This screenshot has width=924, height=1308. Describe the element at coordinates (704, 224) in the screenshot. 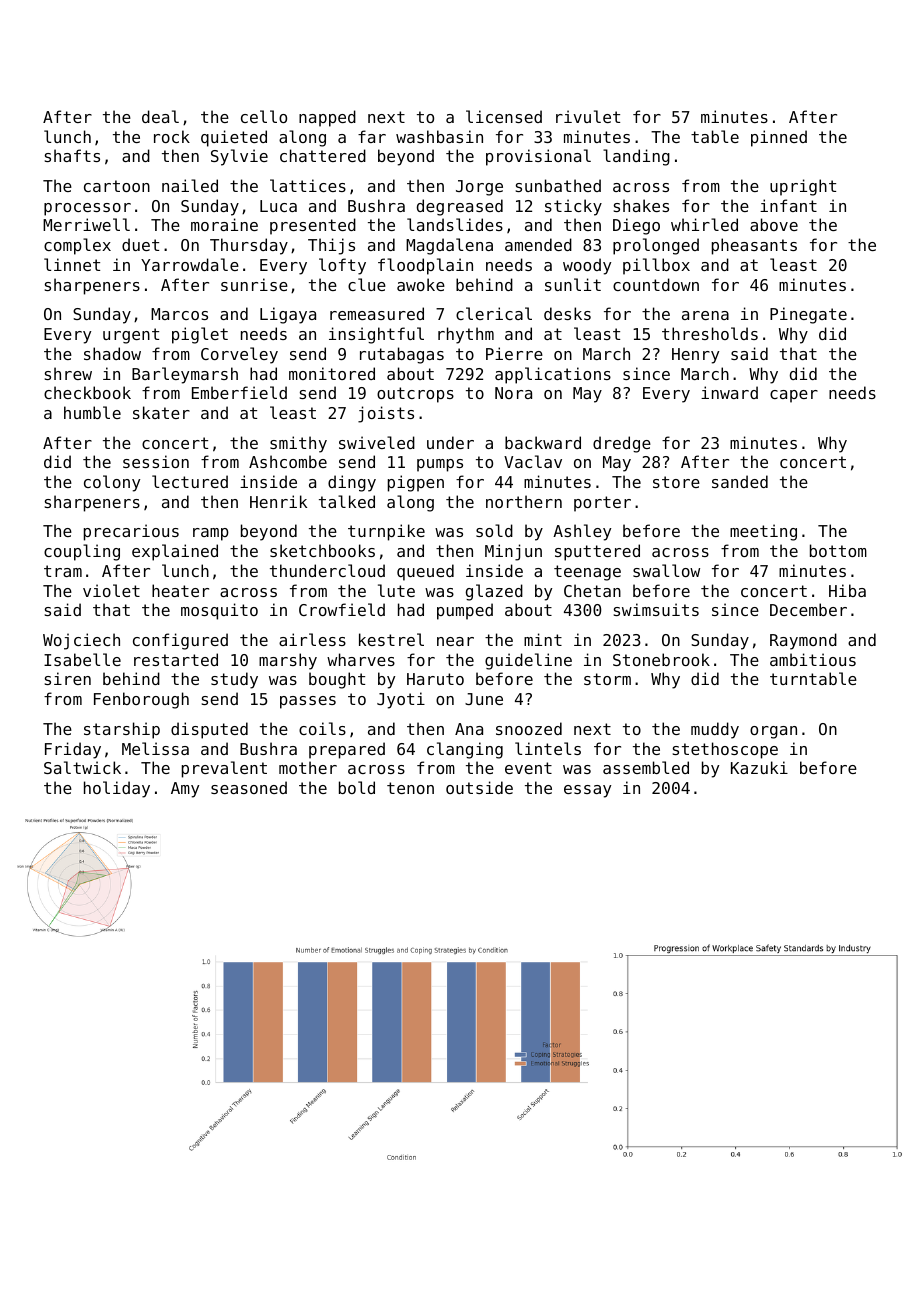

I see `whirled` at that location.
